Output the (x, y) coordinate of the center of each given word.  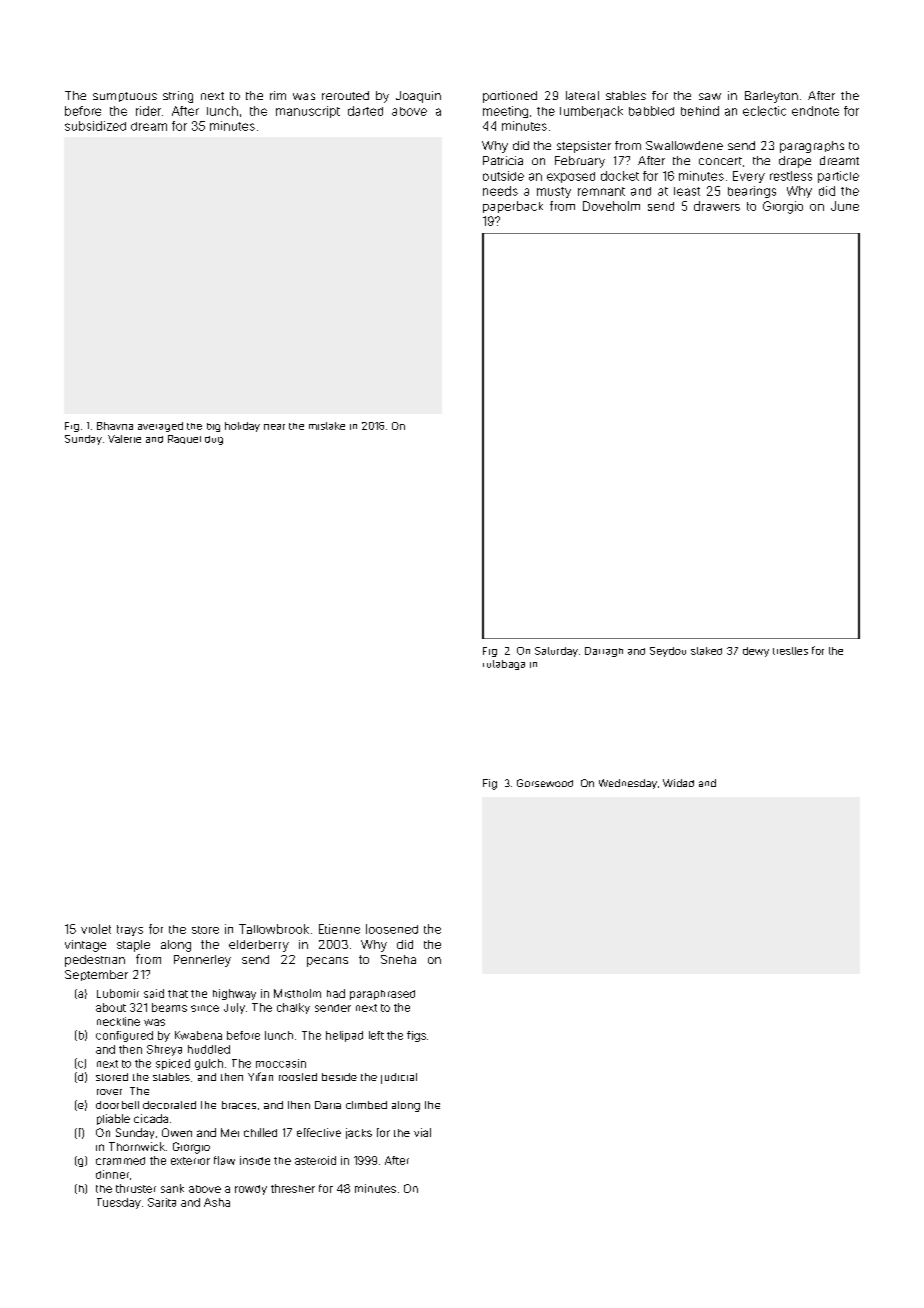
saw (710, 96)
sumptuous (125, 97)
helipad (344, 1036)
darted (365, 111)
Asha (217, 1202)
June (845, 206)
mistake (327, 426)
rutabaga (504, 665)
